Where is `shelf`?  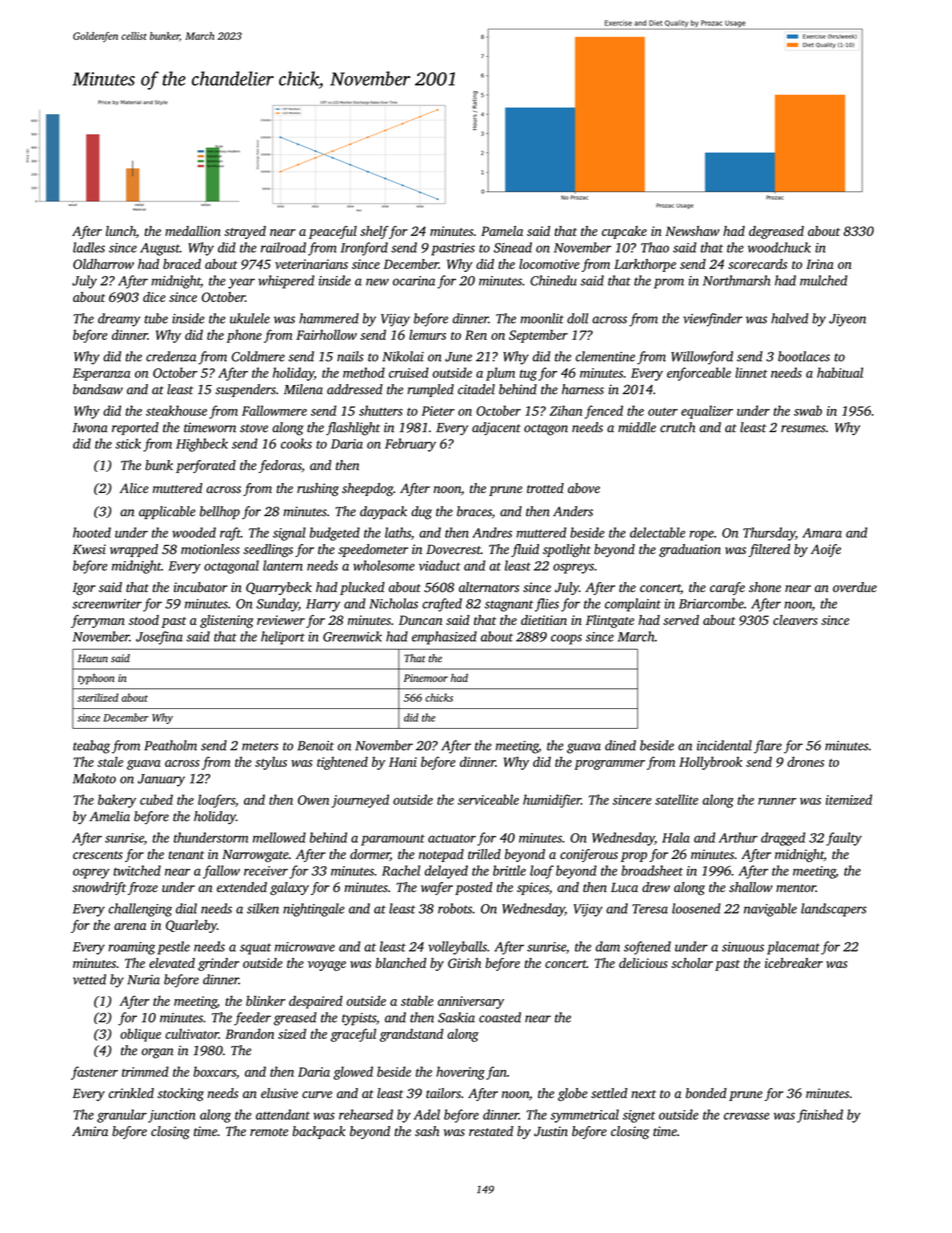 shelf is located at coordinates (374, 232).
